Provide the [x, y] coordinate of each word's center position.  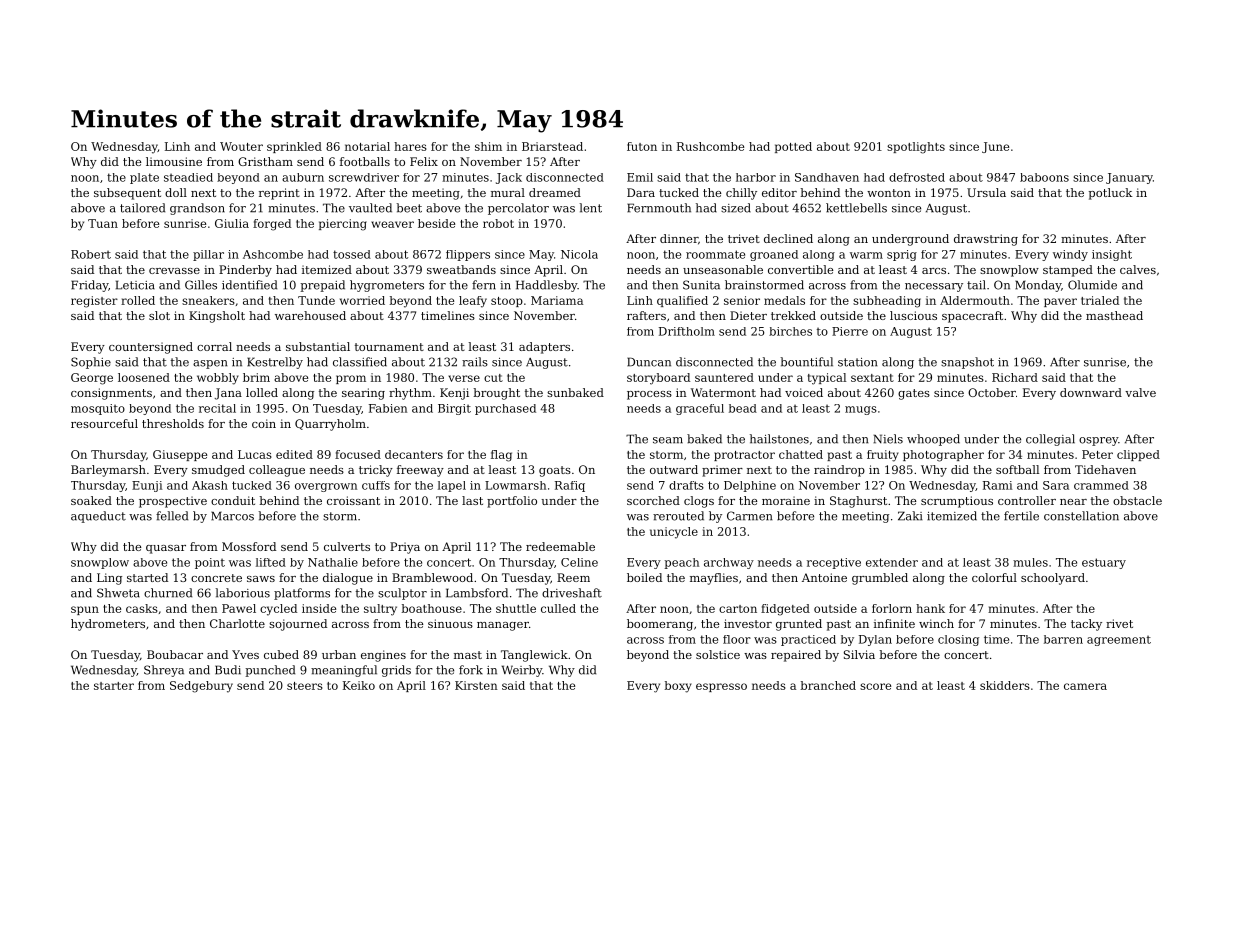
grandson [197, 209]
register [94, 302]
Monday [1038, 286]
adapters [544, 348]
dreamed [555, 192]
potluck [1110, 194]
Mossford [249, 546]
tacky [1086, 625]
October [992, 392]
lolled [262, 392]
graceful [700, 409]
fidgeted [785, 610]
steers [305, 686]
